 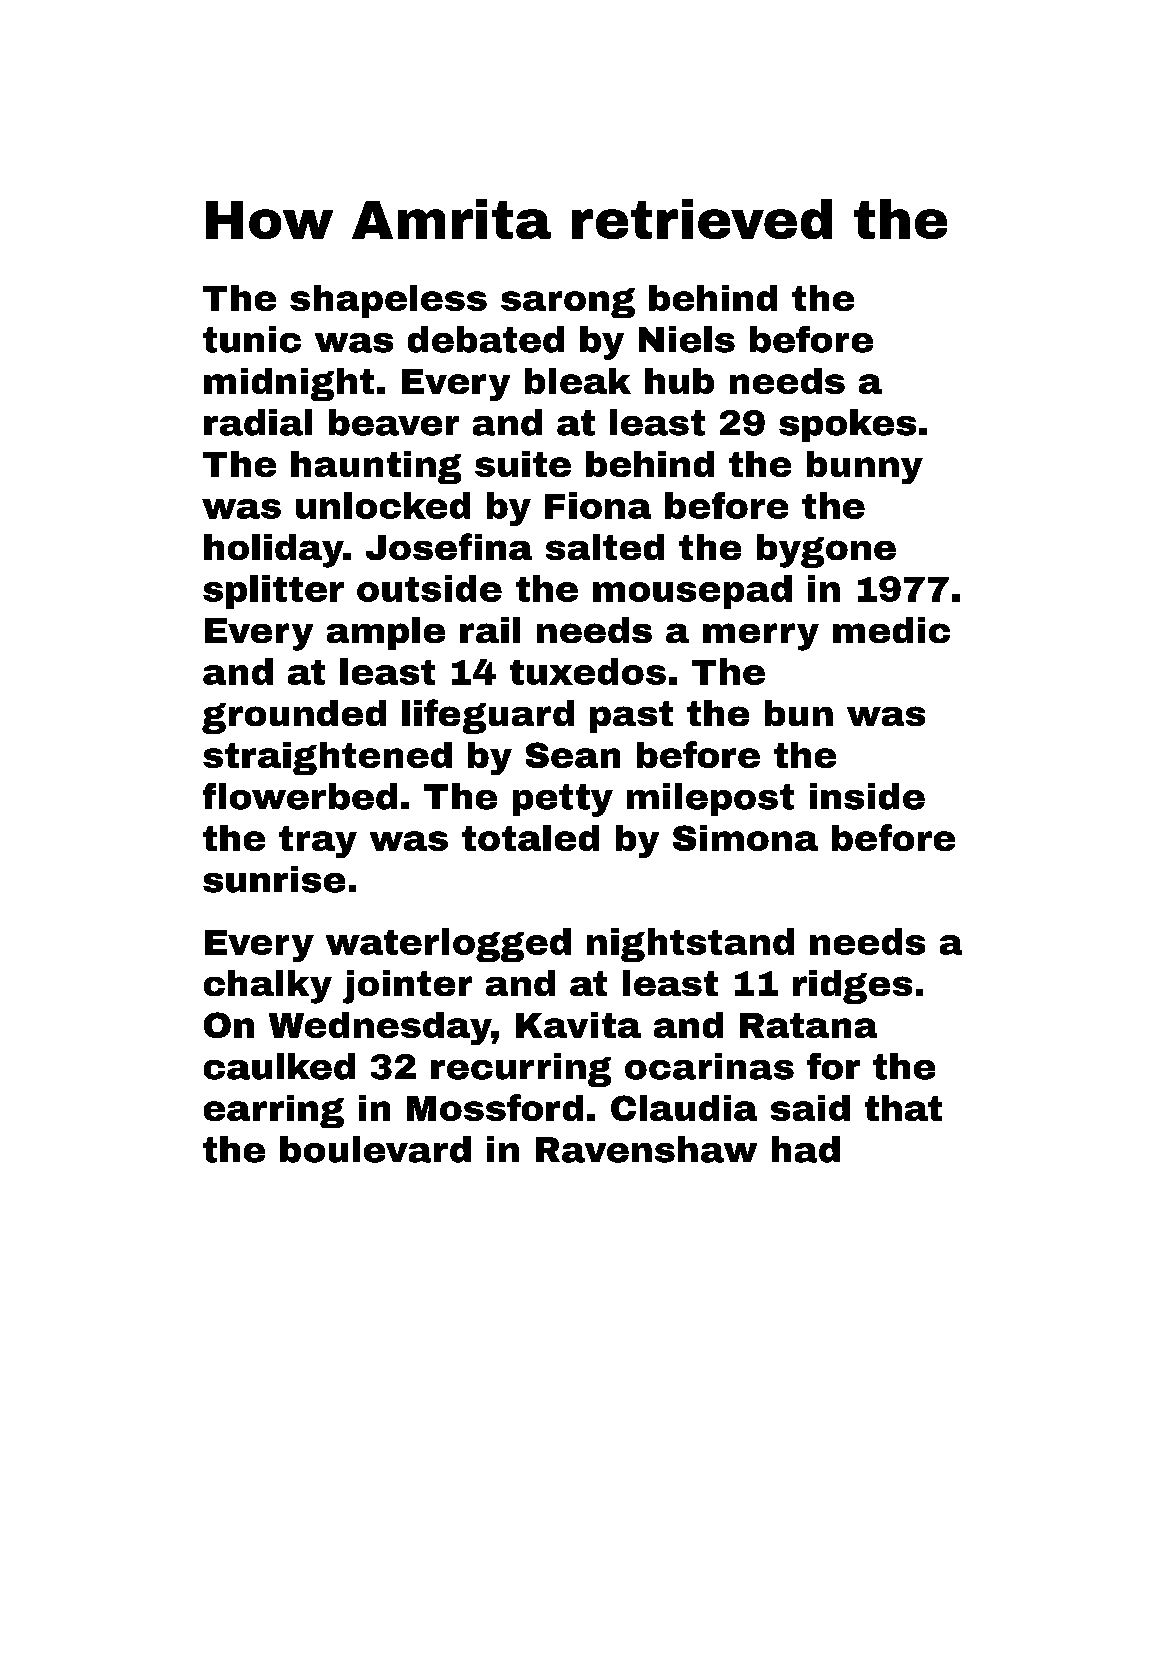 I want to click on Niels, so click(x=687, y=339).
